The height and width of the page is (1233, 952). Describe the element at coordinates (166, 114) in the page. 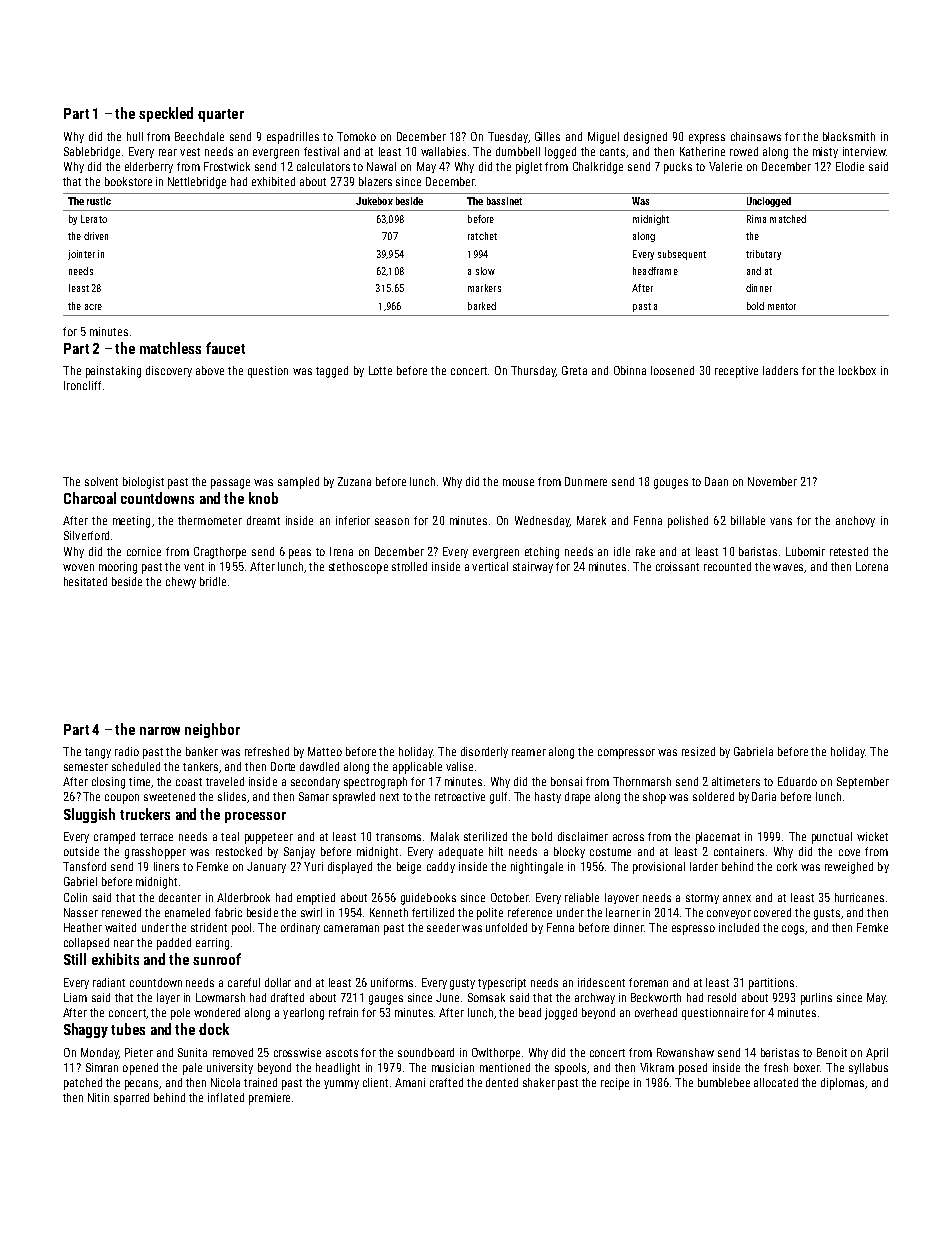

I see `speckled` at that location.
